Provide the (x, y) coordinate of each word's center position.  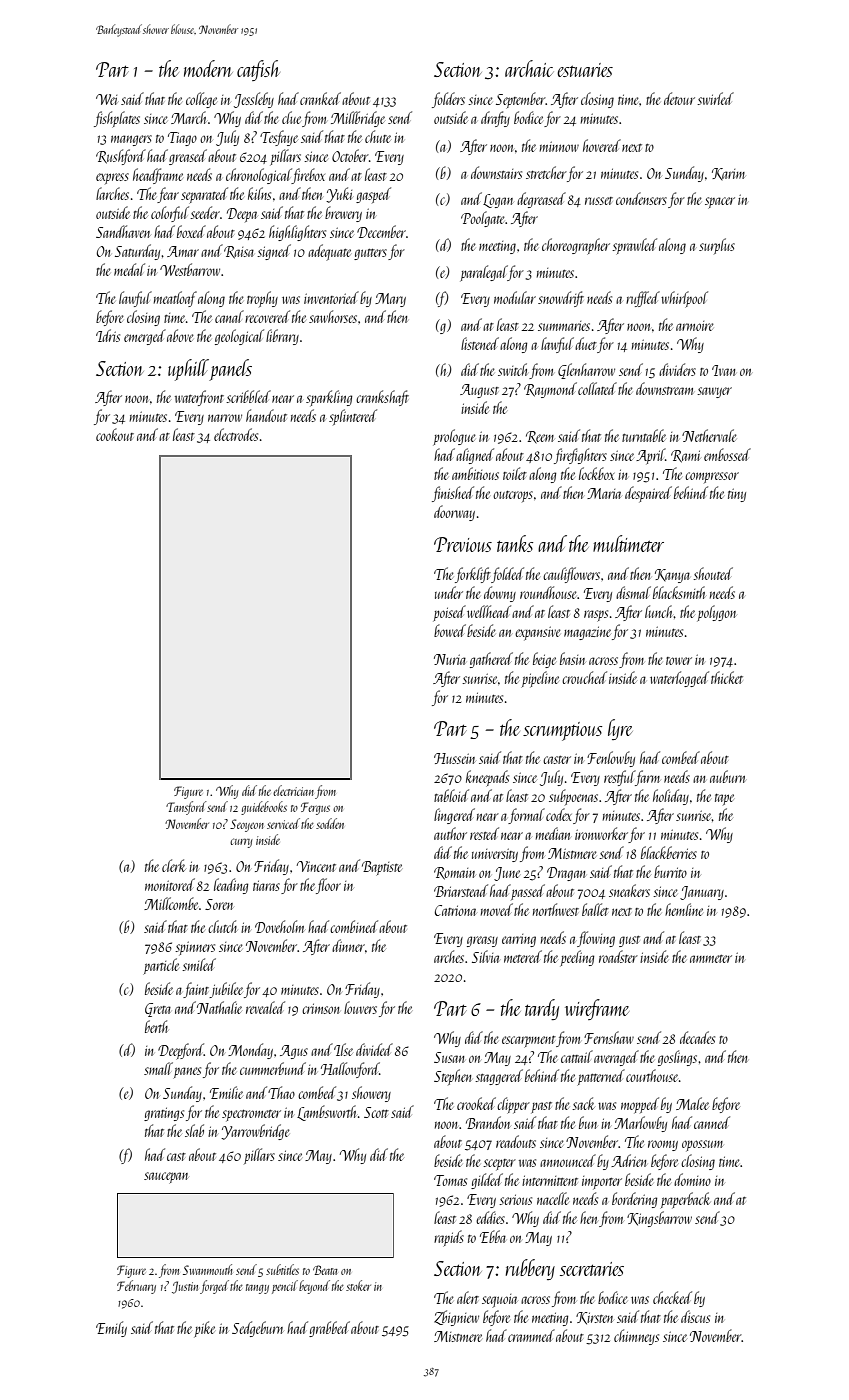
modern (208, 68)
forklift (473, 575)
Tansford (186, 808)
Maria (604, 493)
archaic (529, 68)
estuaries (585, 70)
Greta (158, 1010)
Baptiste (382, 868)
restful (619, 778)
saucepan (166, 1178)
